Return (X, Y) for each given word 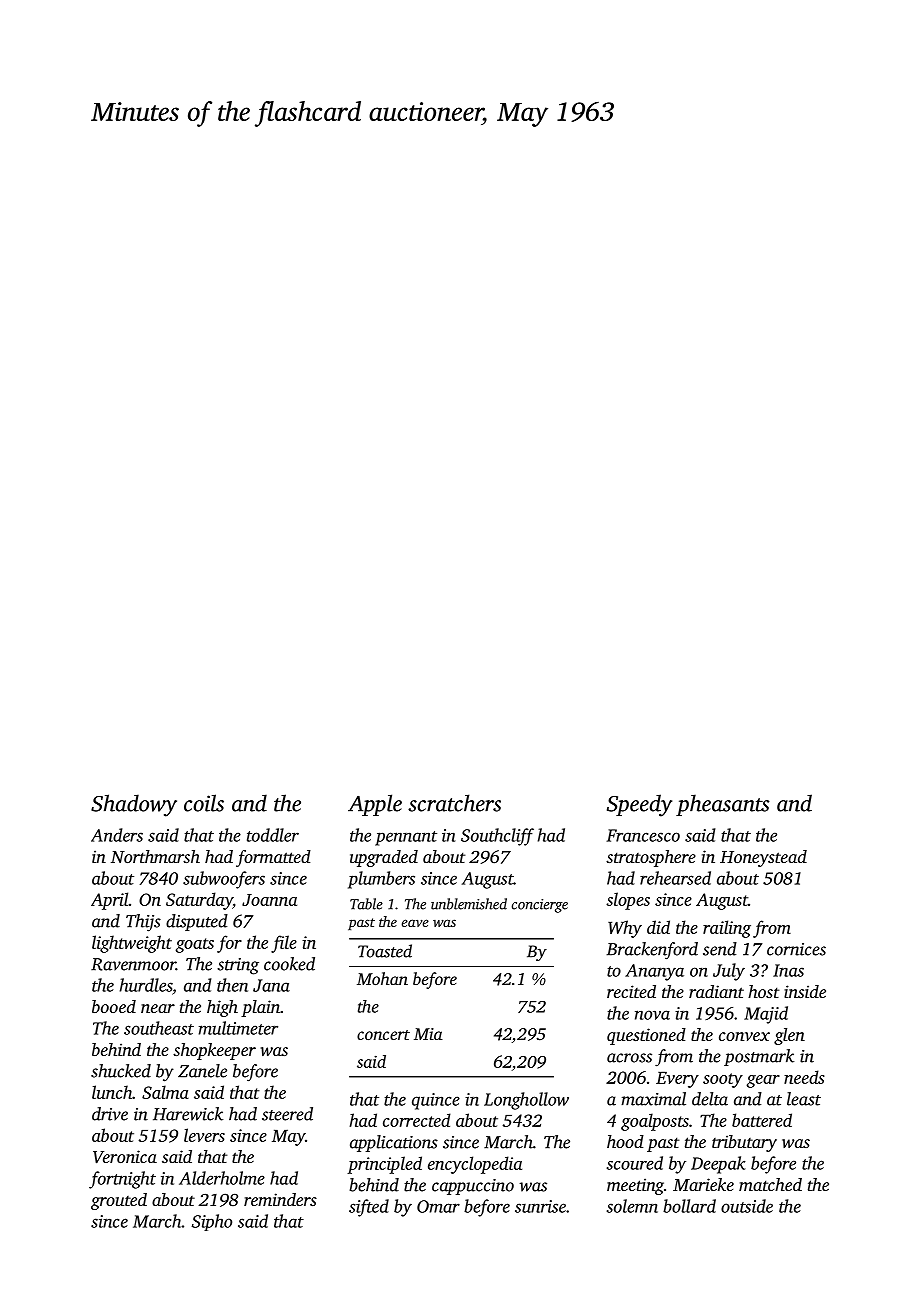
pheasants (723, 805)
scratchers (454, 803)
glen (789, 1036)
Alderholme (222, 1178)
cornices (796, 949)
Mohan (382, 978)
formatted (273, 858)
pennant (406, 838)
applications (394, 1143)
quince (436, 1101)
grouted (119, 1201)
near (158, 1008)
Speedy (639, 805)
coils (204, 803)
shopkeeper (214, 1051)
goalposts (655, 1122)
